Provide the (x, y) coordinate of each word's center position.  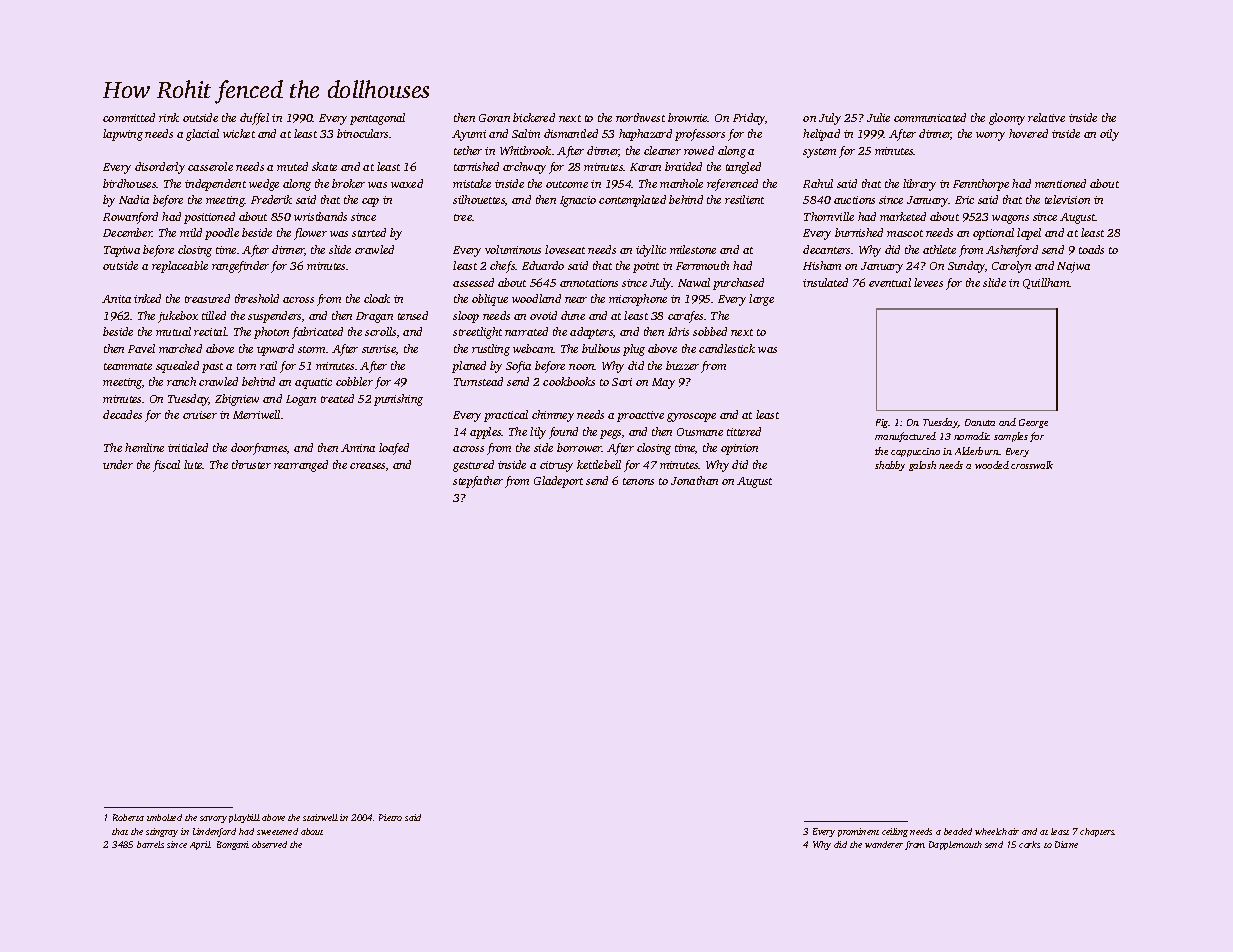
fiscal (166, 466)
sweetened (277, 831)
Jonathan (694, 480)
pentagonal (377, 119)
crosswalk (1032, 465)
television (1067, 199)
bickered (534, 117)
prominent (858, 832)
